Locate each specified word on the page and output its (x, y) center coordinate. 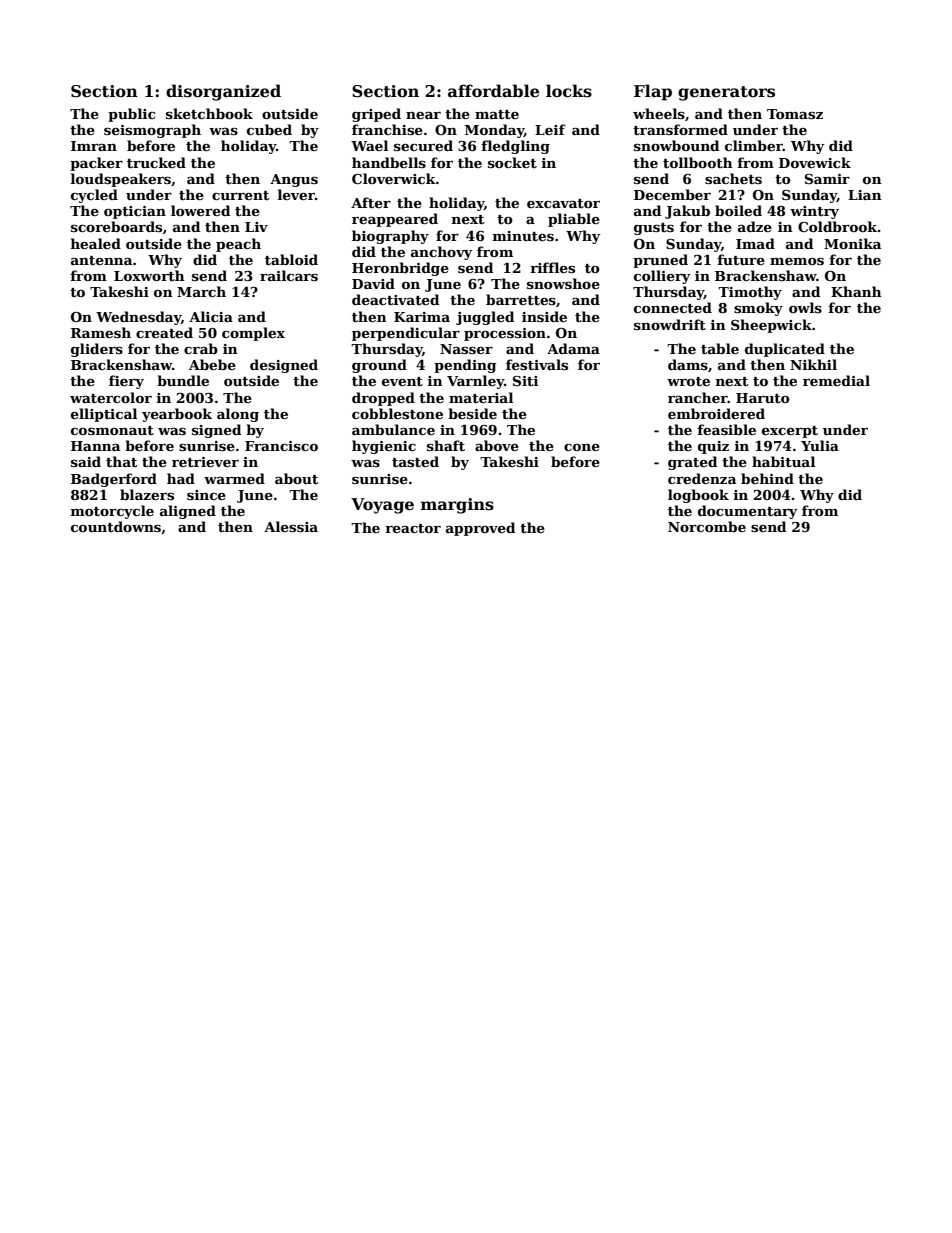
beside (472, 413)
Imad (755, 243)
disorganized (223, 92)
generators (726, 93)
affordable (493, 91)
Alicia (211, 316)
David (373, 283)
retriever (205, 462)
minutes (523, 236)
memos (797, 261)
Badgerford (114, 480)
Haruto (763, 398)
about (296, 478)
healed (96, 243)
